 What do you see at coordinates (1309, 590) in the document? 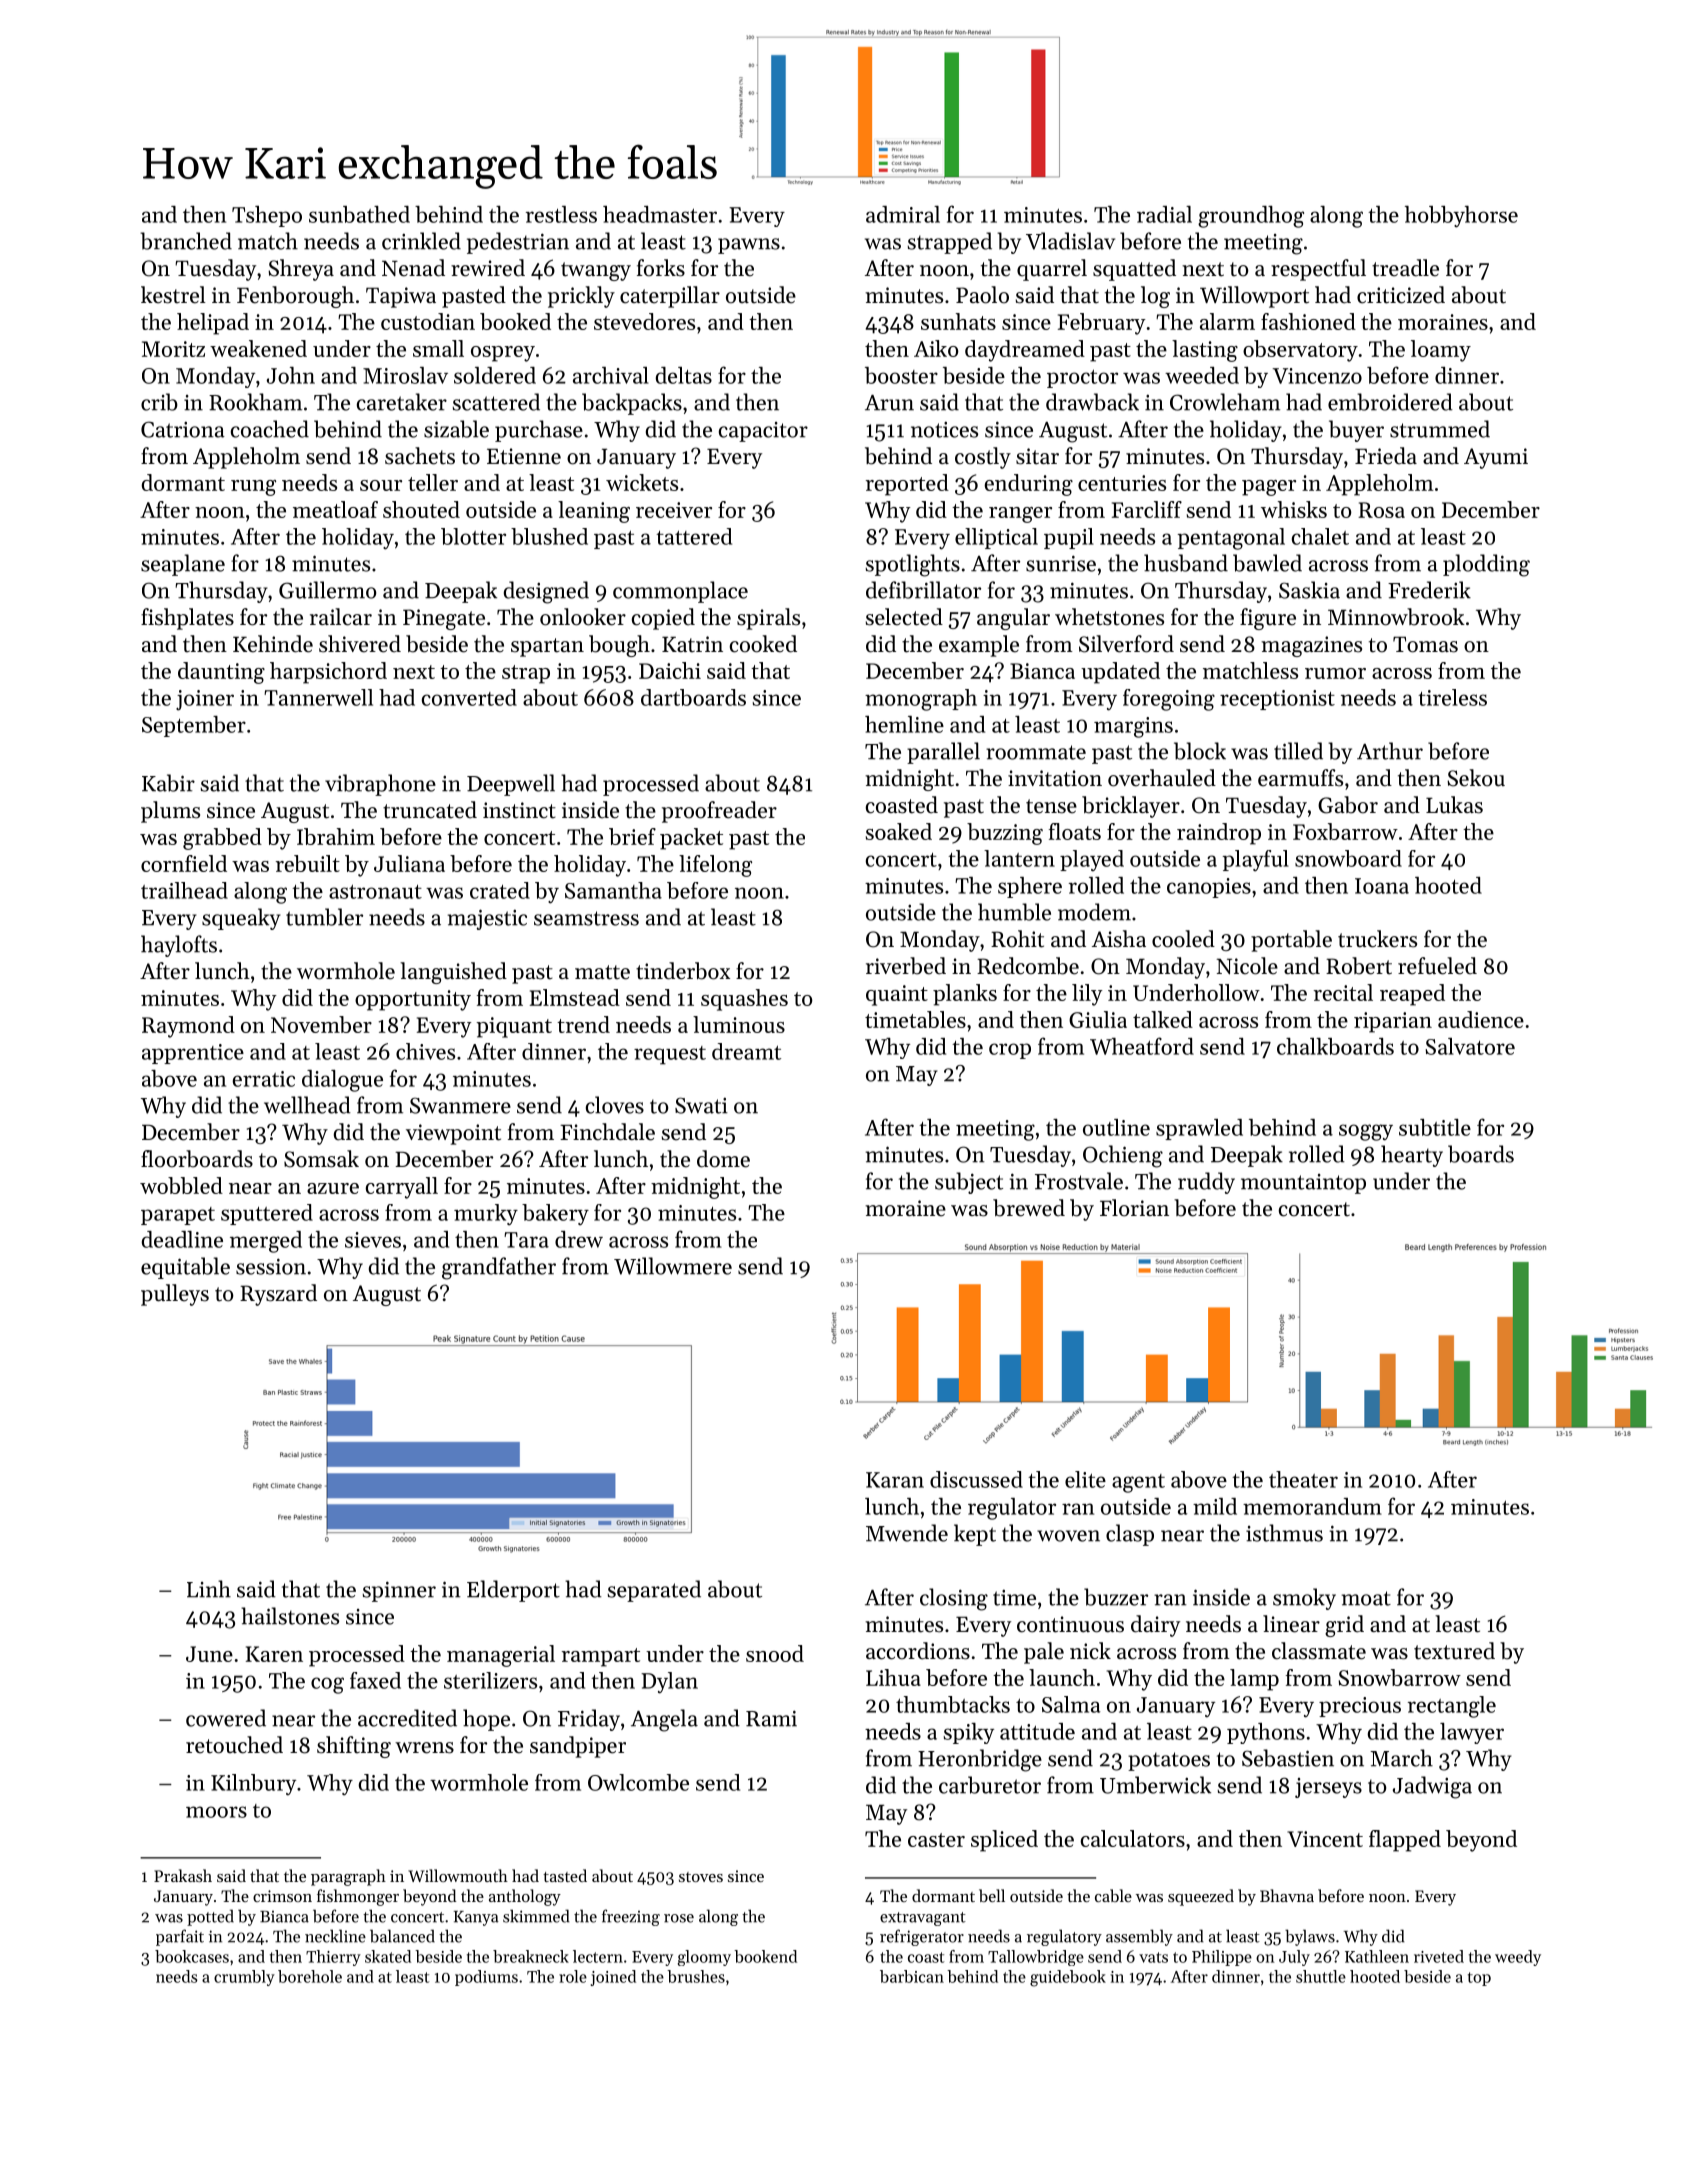
I see `Saskia` at bounding box center [1309, 590].
